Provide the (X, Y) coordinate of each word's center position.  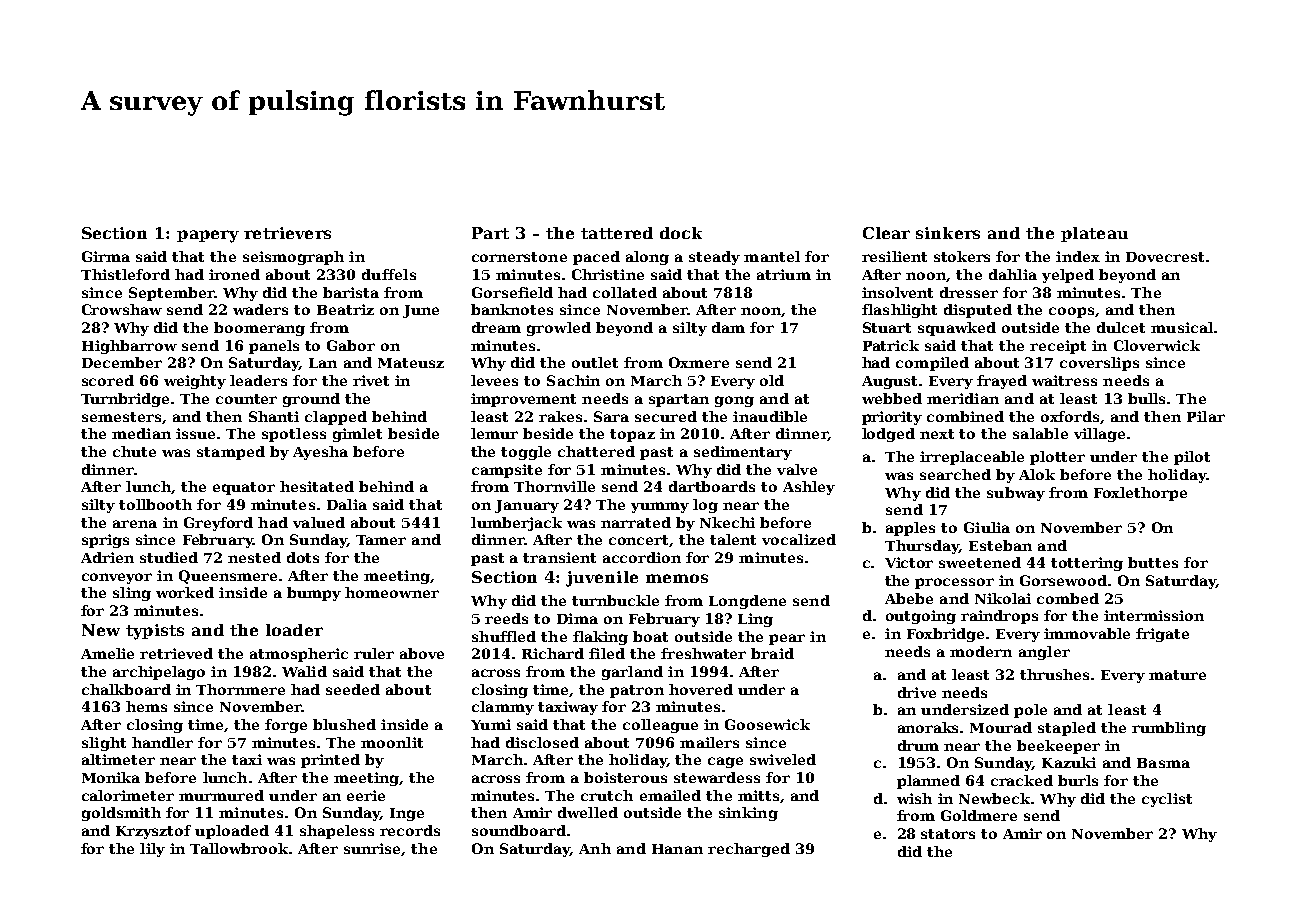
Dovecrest (1165, 257)
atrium (784, 274)
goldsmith (121, 814)
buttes (1153, 562)
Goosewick (767, 724)
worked (185, 592)
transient (559, 557)
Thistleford (125, 274)
